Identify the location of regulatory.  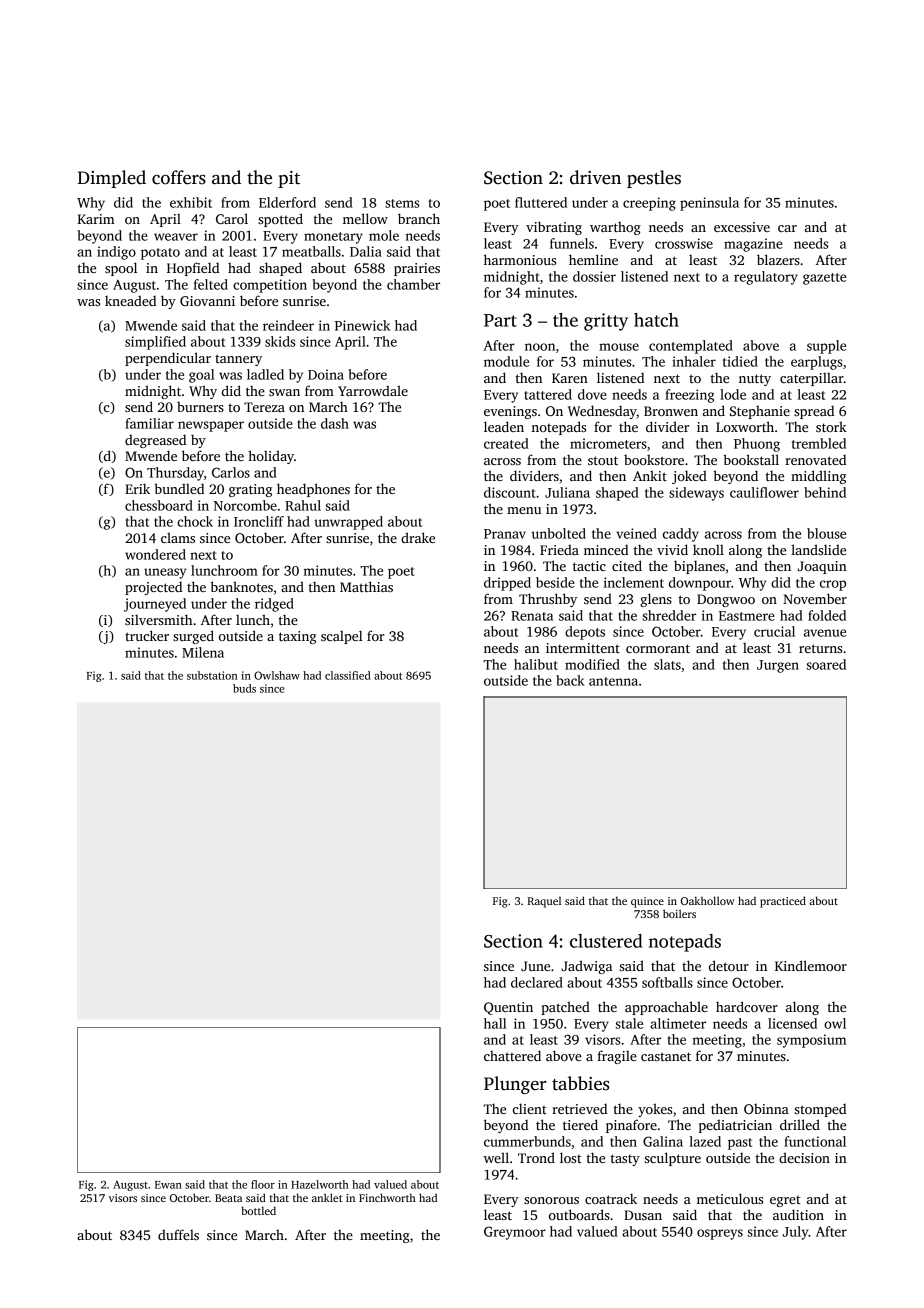
(766, 278).
